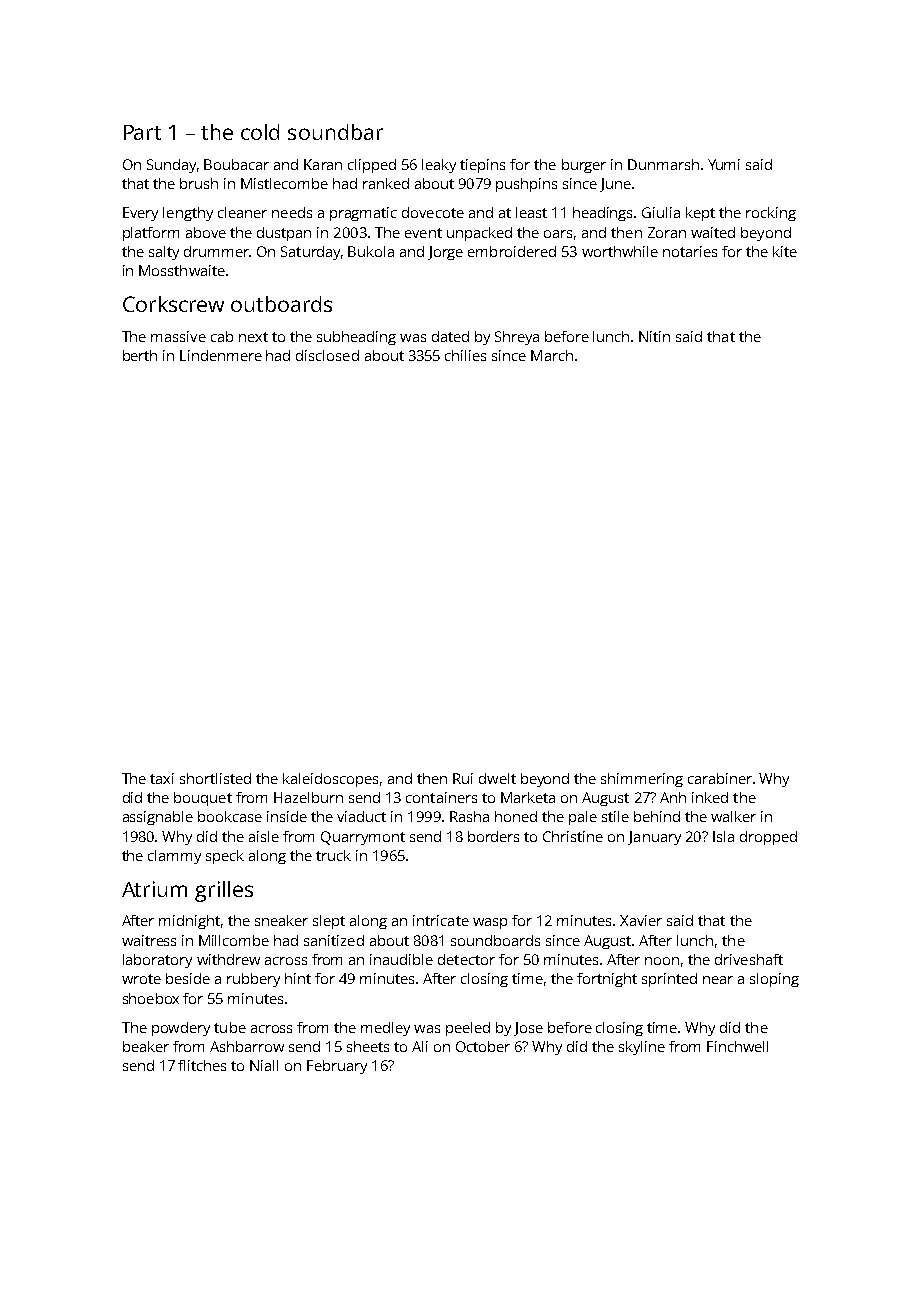  Describe the element at coordinates (356, 338) in the screenshot. I see `subheading` at that location.
